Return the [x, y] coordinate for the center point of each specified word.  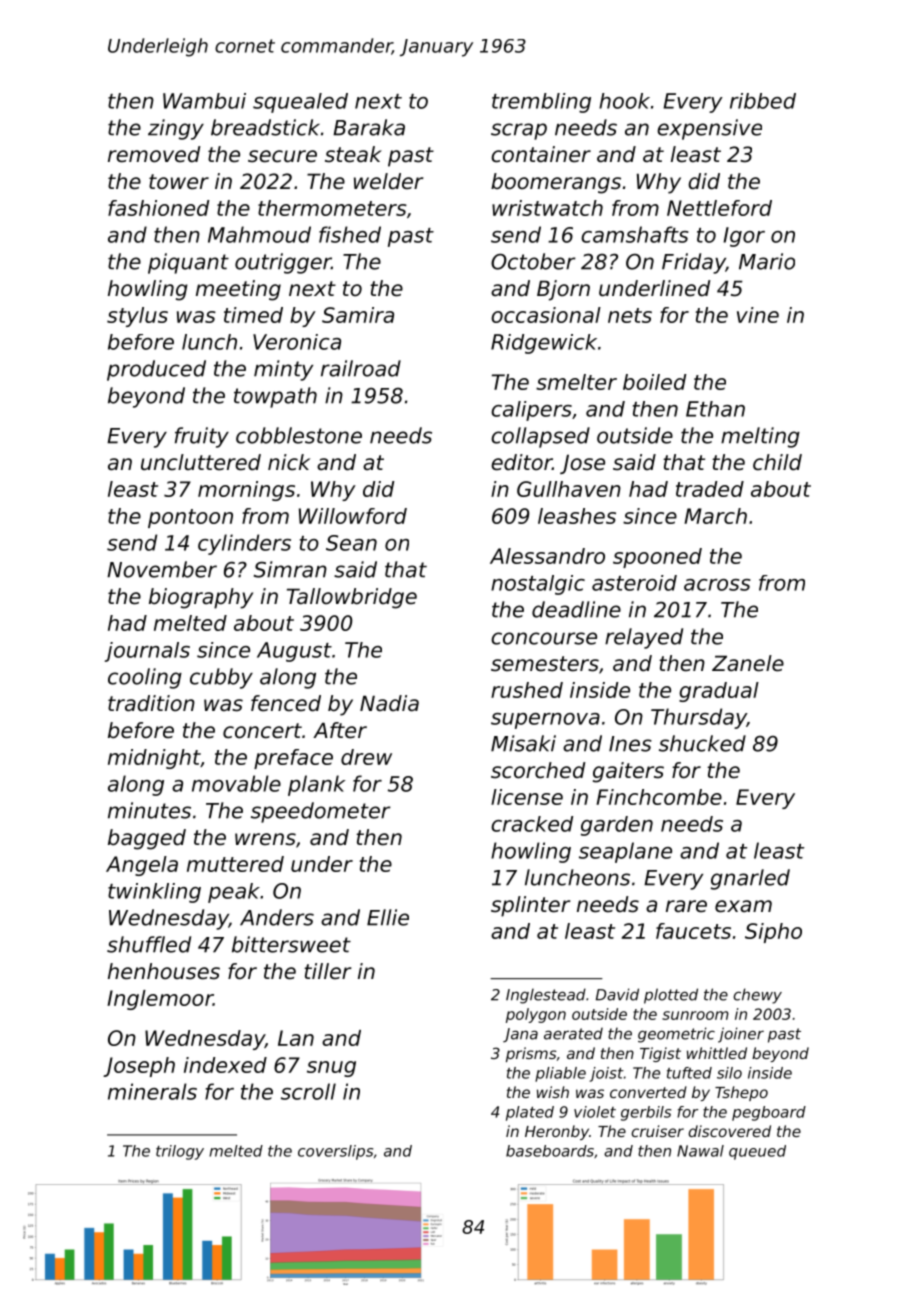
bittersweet [291, 944]
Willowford [353, 516]
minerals [152, 1091]
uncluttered [201, 462]
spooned [657, 558]
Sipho [773, 933]
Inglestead [546, 996]
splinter [530, 906]
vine [758, 315]
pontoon [190, 518]
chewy [757, 996]
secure [282, 156]
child [777, 462]
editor [521, 462]
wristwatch [547, 208]
